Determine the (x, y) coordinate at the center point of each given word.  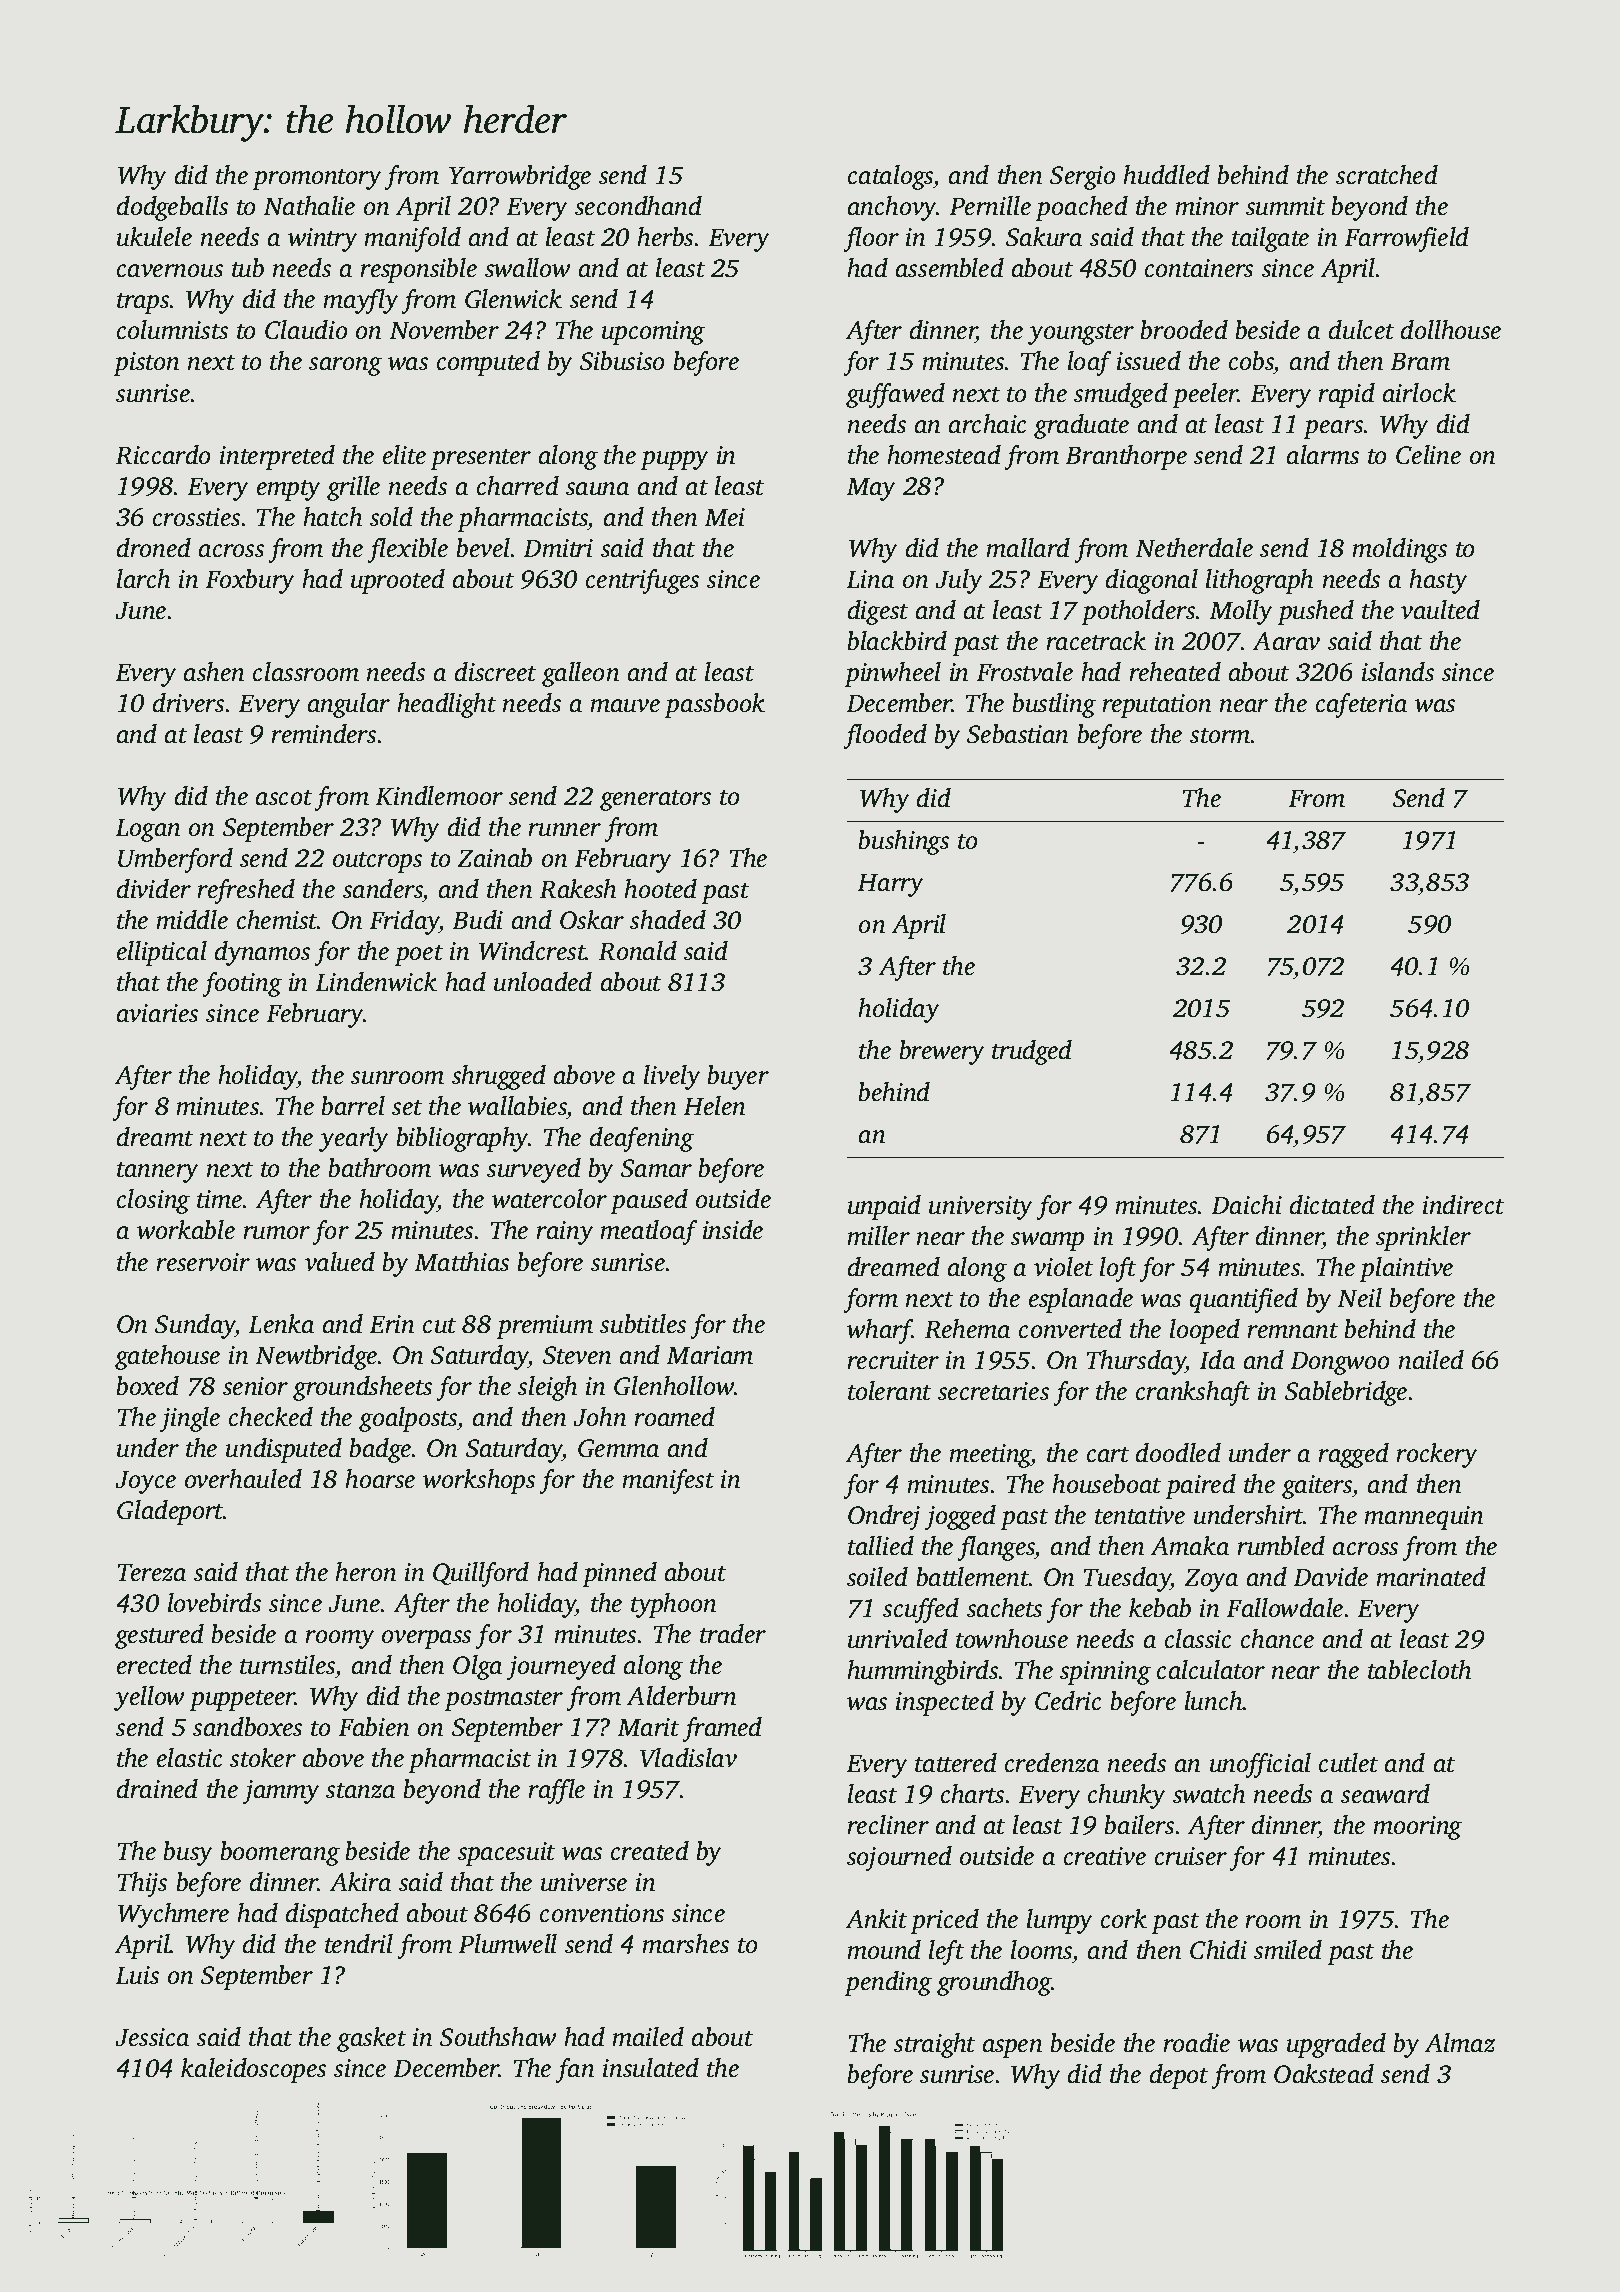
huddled (1166, 175)
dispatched (342, 1915)
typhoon (674, 1605)
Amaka (1189, 1546)
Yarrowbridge (520, 177)
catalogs (890, 177)
